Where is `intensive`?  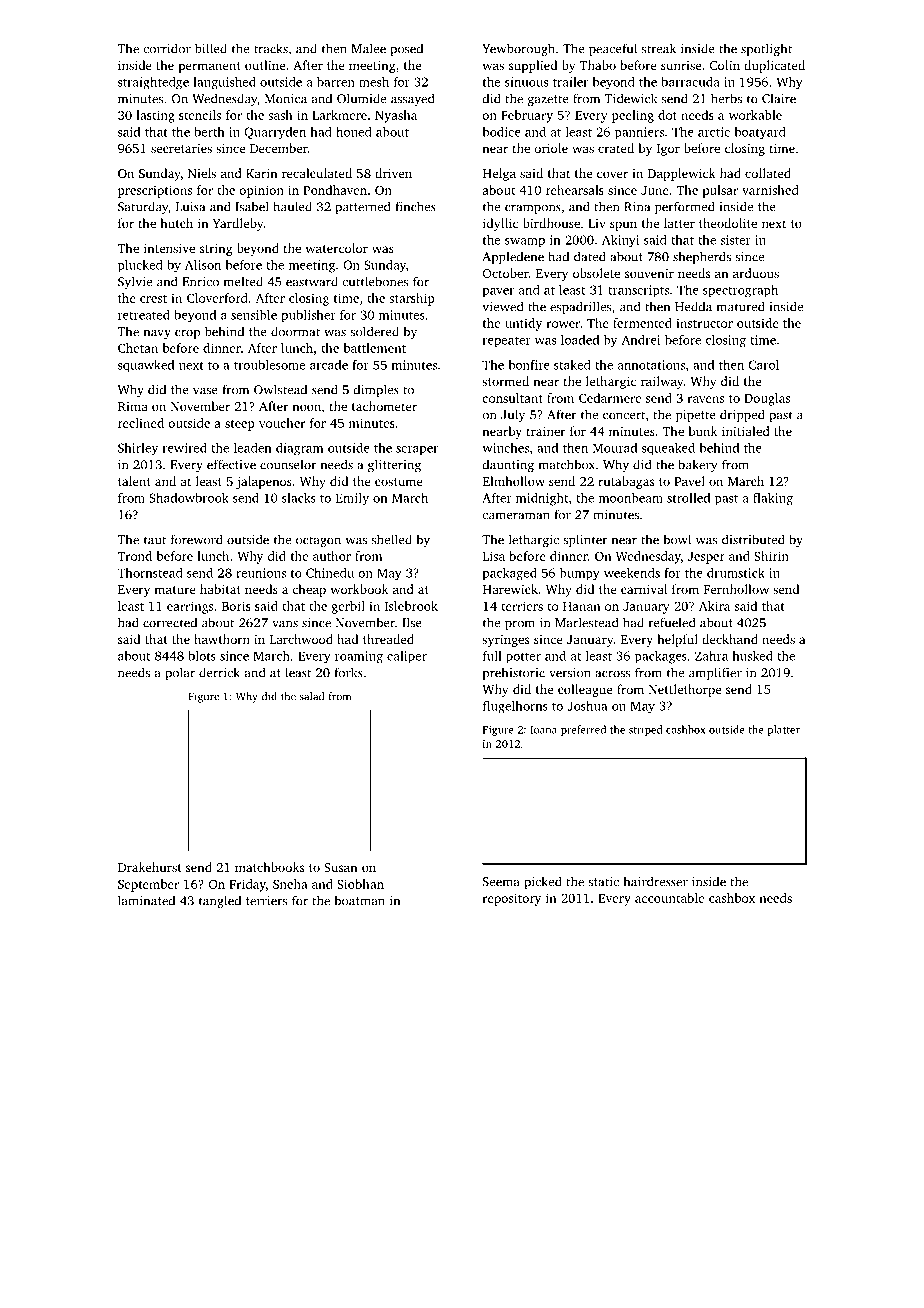
intensive is located at coordinates (169, 248).
